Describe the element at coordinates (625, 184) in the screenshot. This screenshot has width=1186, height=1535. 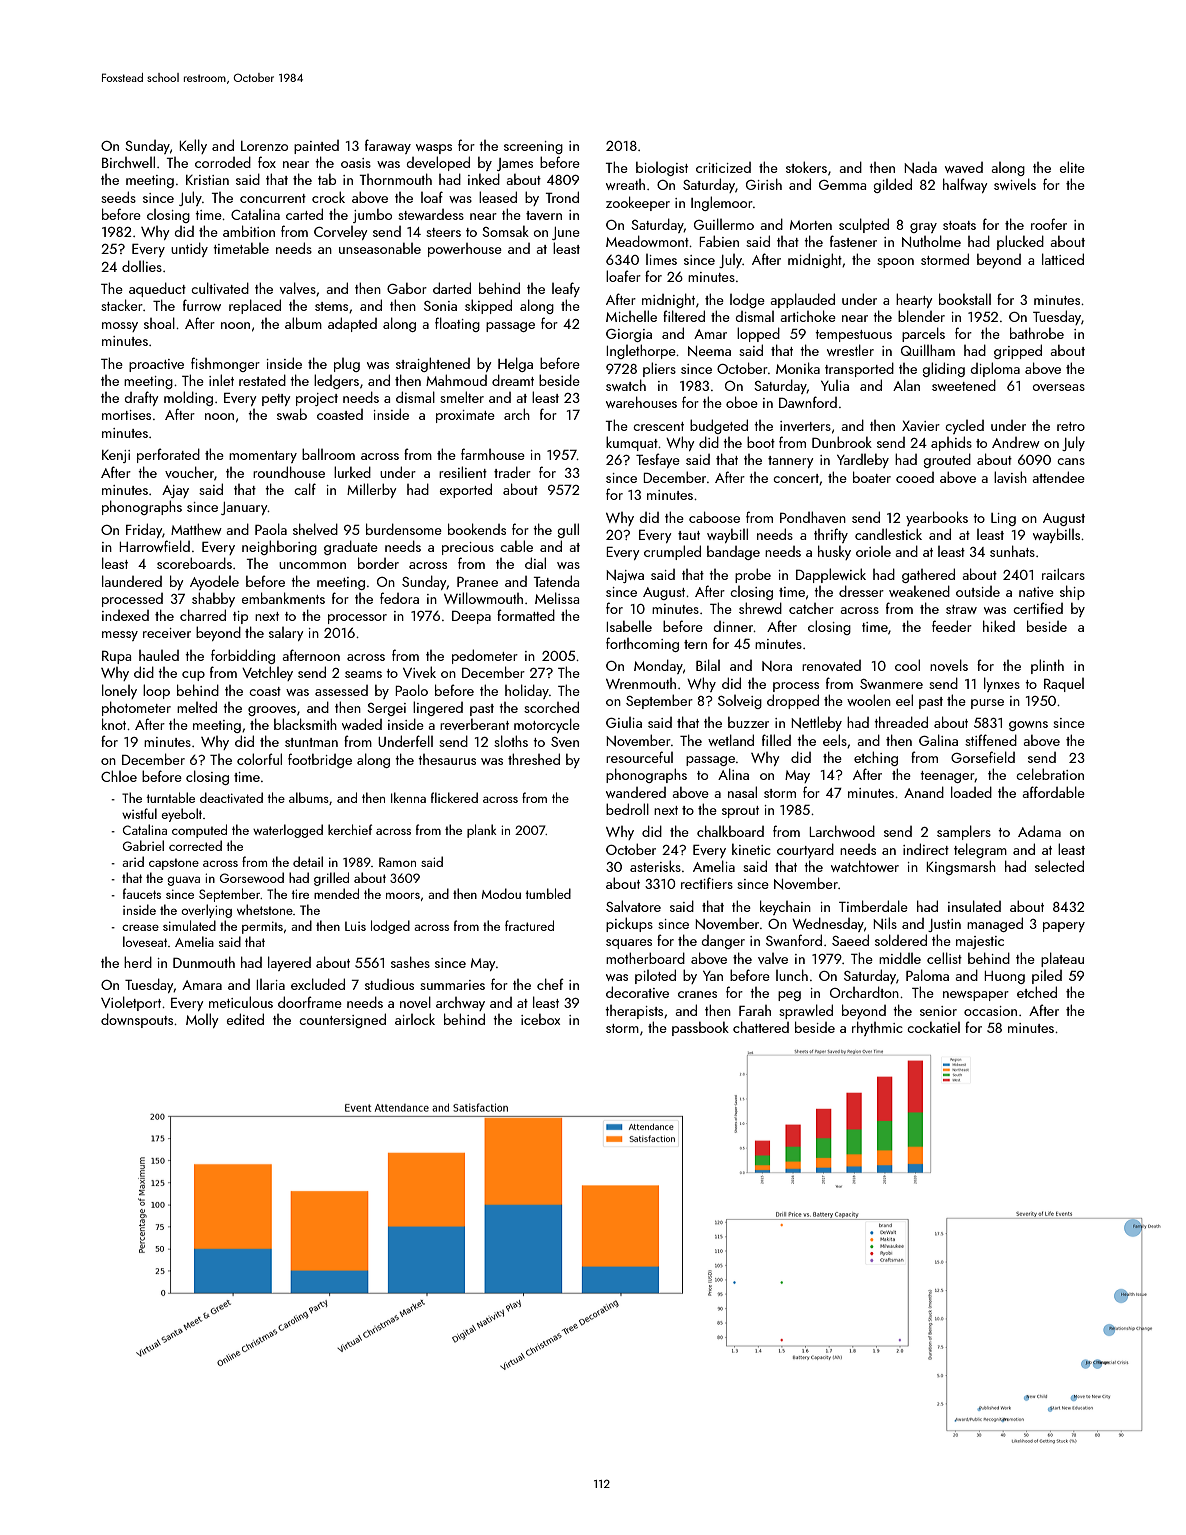
I see `wreath` at that location.
